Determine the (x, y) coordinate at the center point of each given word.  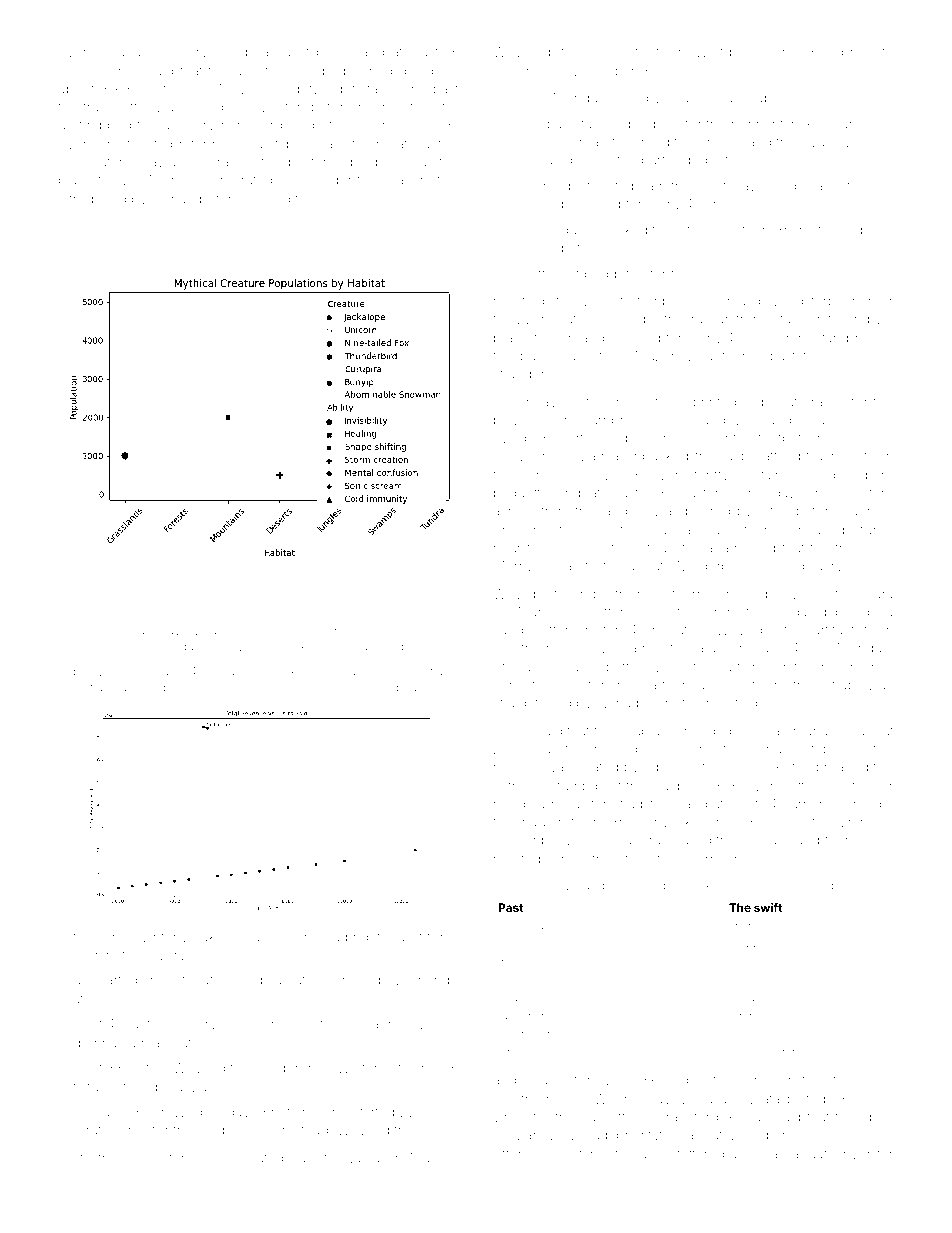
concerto (618, 52)
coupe (218, 1132)
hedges (749, 945)
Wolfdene (726, 51)
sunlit (293, 52)
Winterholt (369, 1067)
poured (708, 512)
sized (510, 438)
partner (664, 687)
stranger (519, 376)
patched (136, 688)
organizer (313, 690)
